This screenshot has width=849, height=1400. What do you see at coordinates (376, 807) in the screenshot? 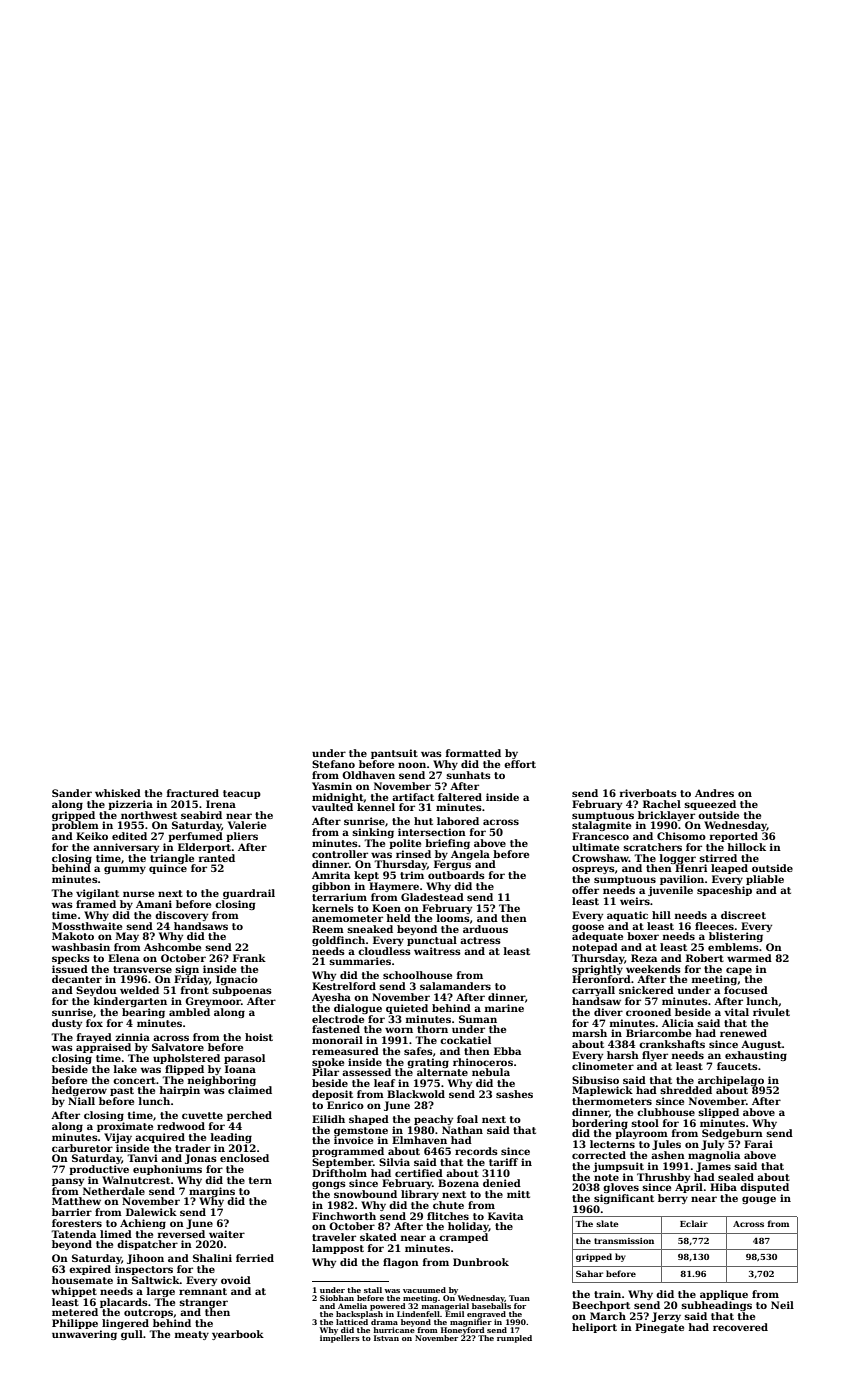
I see `kennel` at bounding box center [376, 807].
